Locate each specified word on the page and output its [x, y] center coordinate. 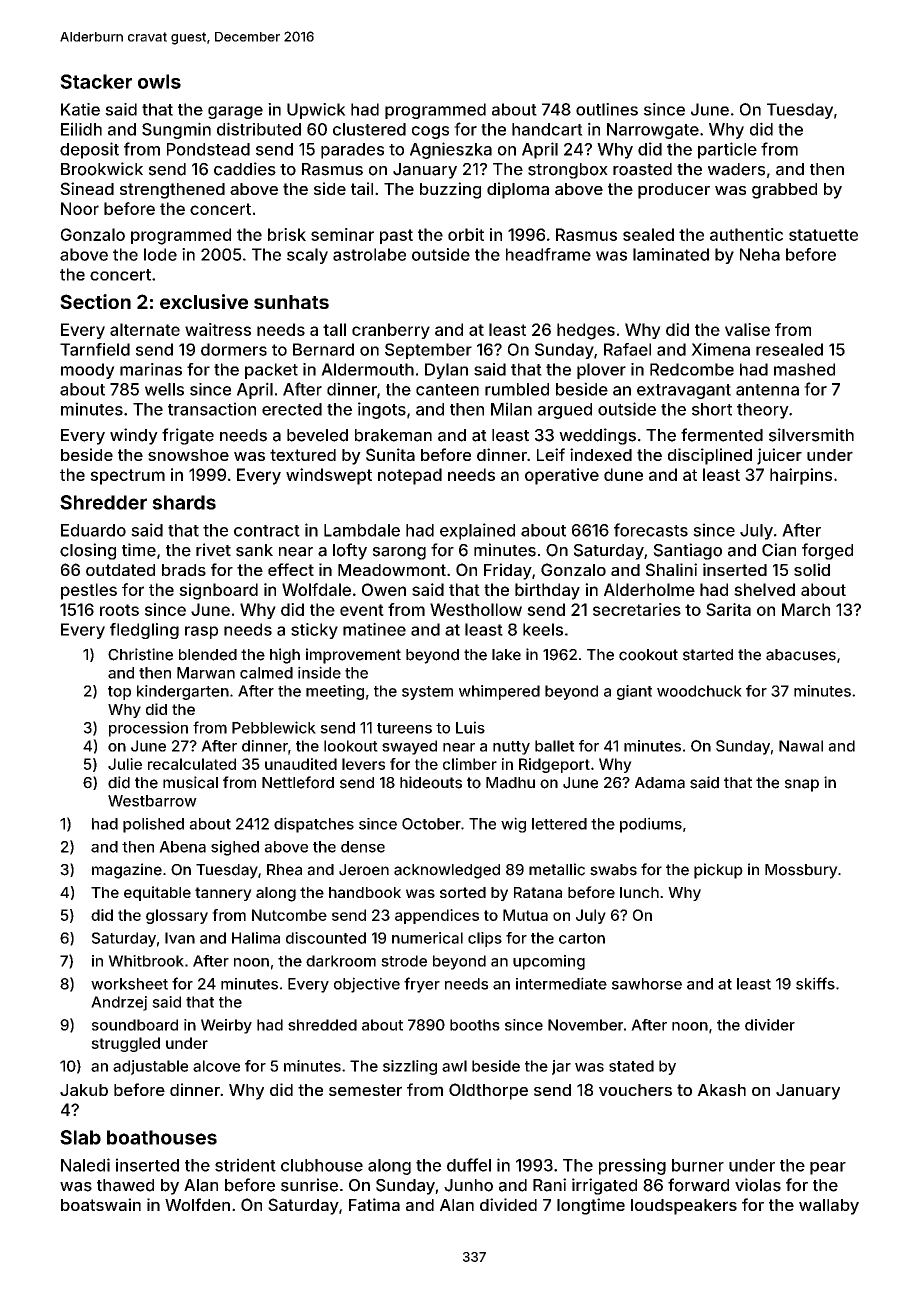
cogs [430, 132]
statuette [823, 235]
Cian [779, 550]
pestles [89, 591]
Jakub [84, 1090]
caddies [245, 169]
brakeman [393, 435]
